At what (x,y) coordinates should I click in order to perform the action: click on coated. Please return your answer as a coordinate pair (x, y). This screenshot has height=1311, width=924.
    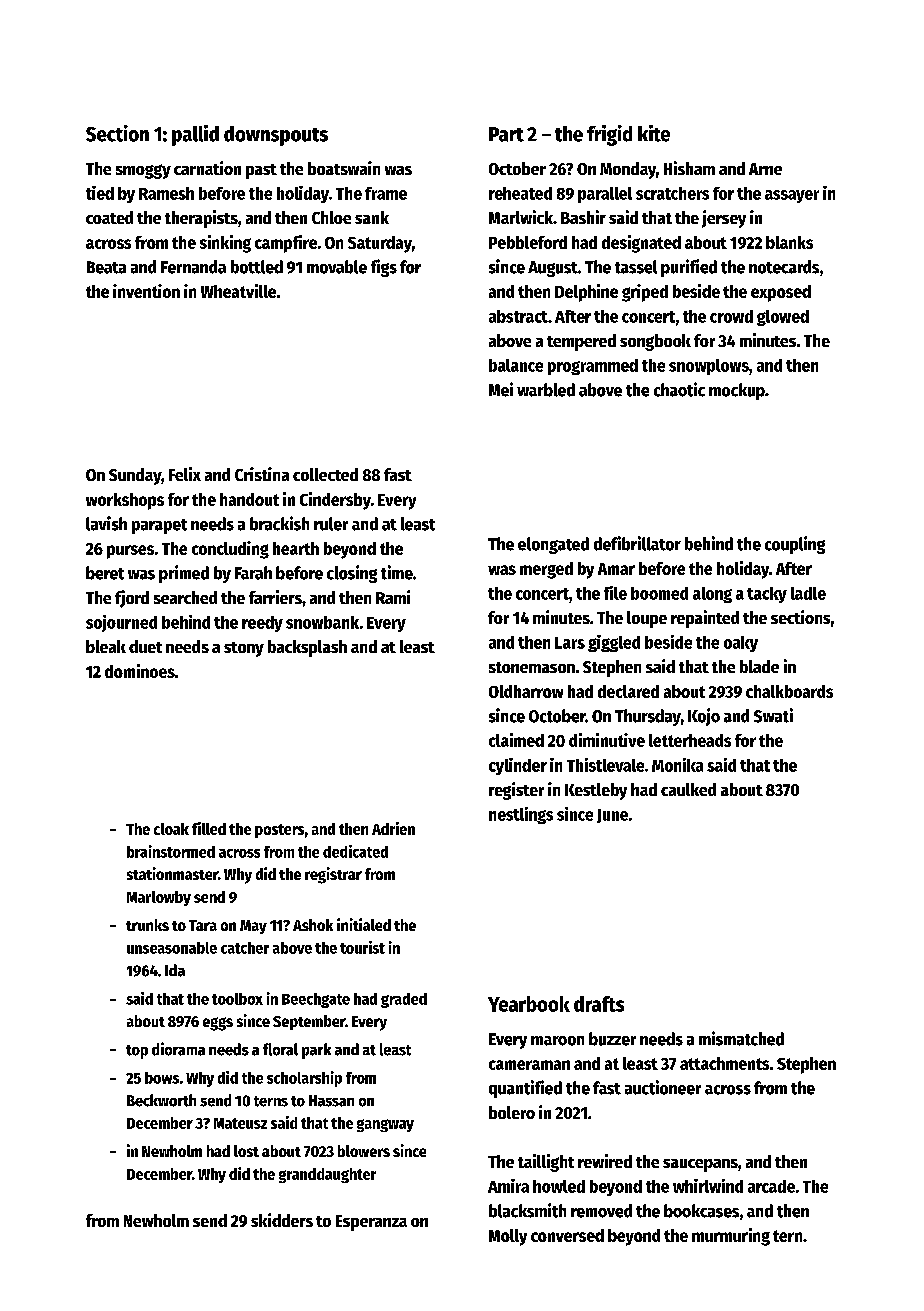
    Looking at the image, I should click on (109, 217).
